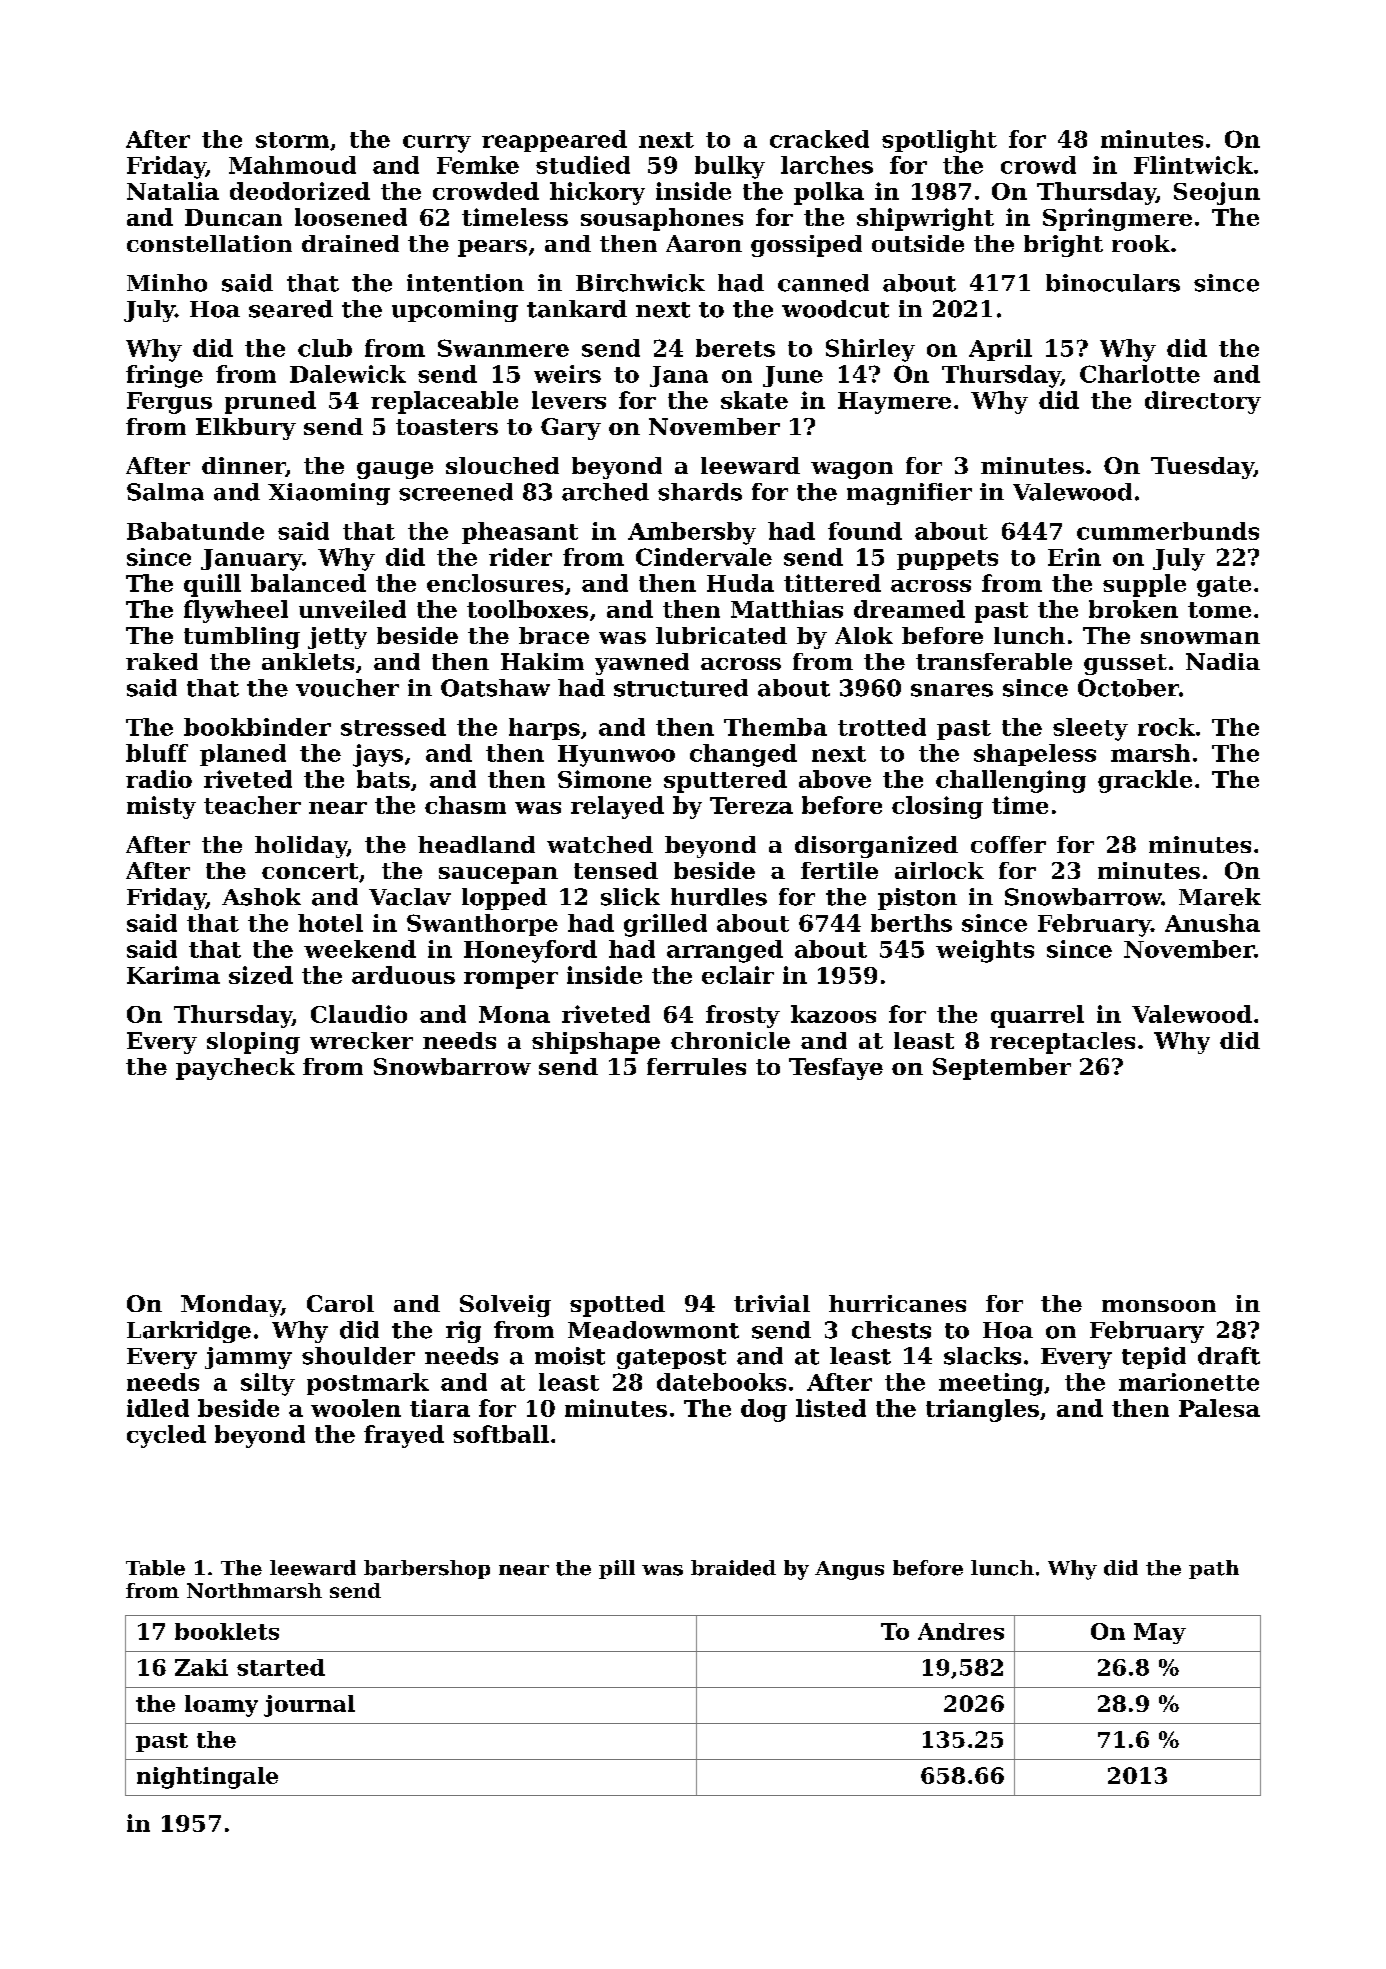 Image resolution: width=1386 pixels, height=1969 pixels. Describe the element at coordinates (167, 283) in the screenshot. I see `Minho` at that location.
